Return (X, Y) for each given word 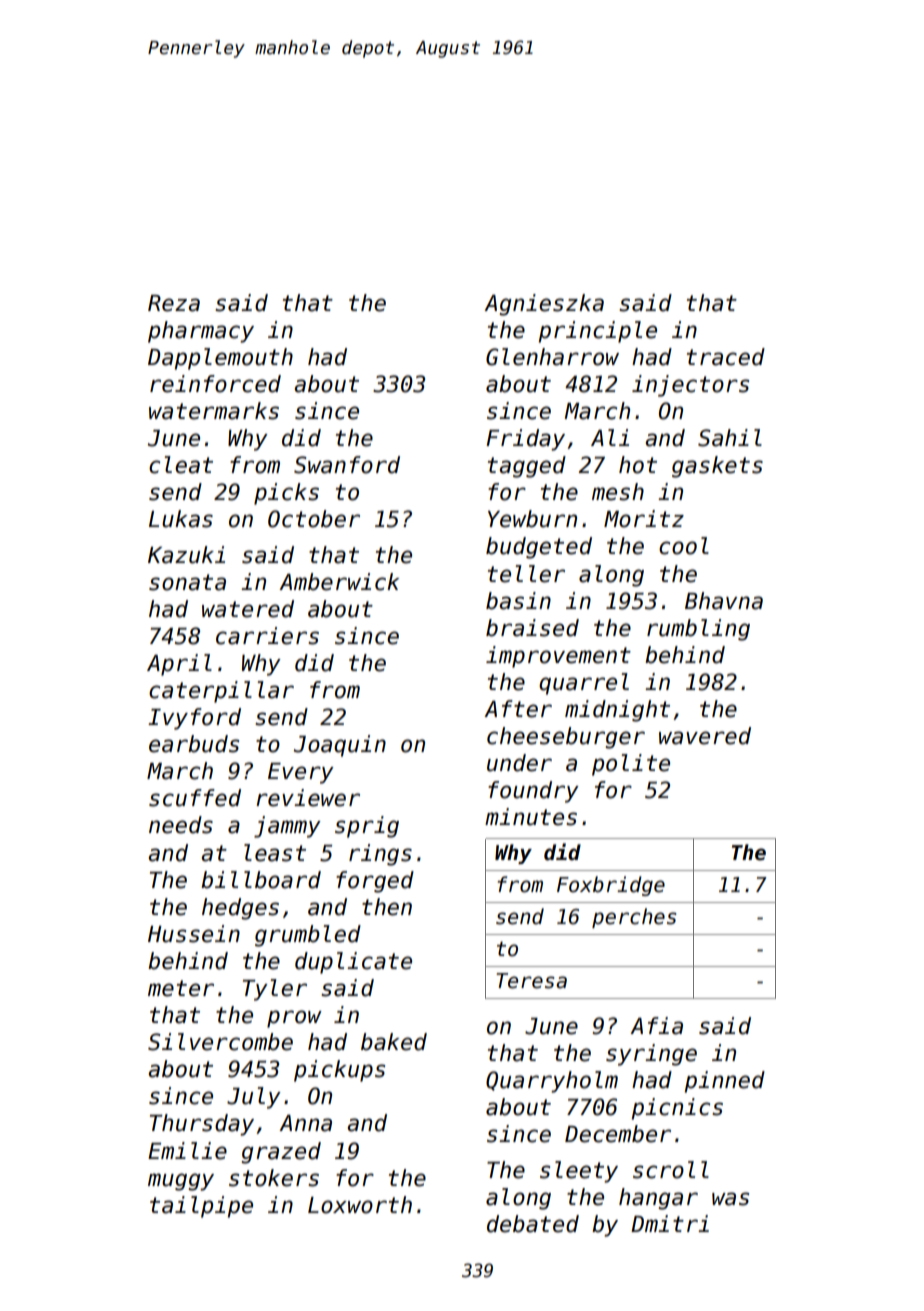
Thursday (202, 1125)
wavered (705, 736)
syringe (651, 1055)
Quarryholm (552, 1082)
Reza (174, 303)
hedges (240, 909)
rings (380, 855)
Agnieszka (544, 305)
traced (726, 357)
